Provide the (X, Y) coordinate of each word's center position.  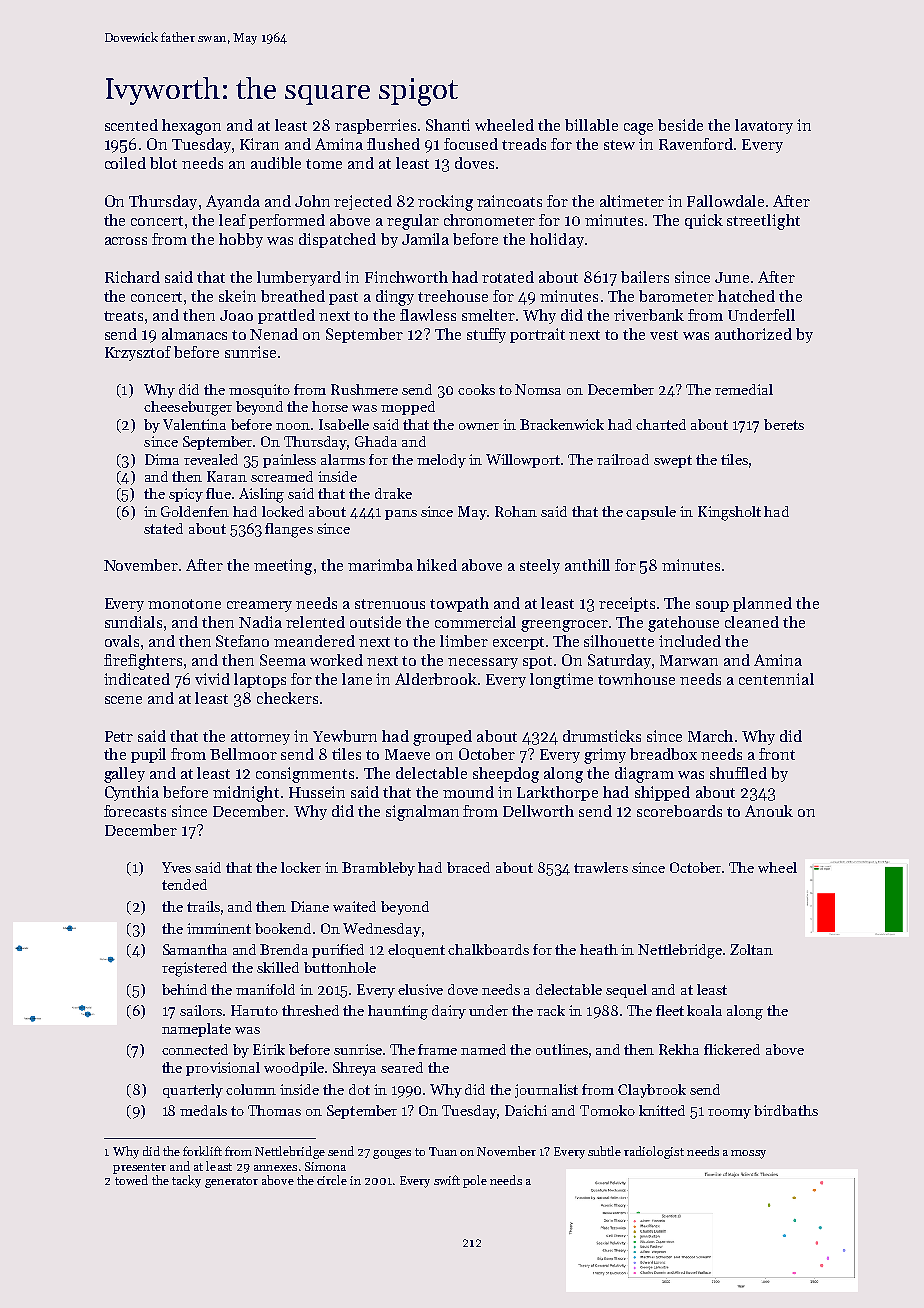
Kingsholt (729, 513)
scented (131, 125)
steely (540, 566)
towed (131, 1180)
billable (591, 125)
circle (332, 1180)
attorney (260, 738)
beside (680, 125)
